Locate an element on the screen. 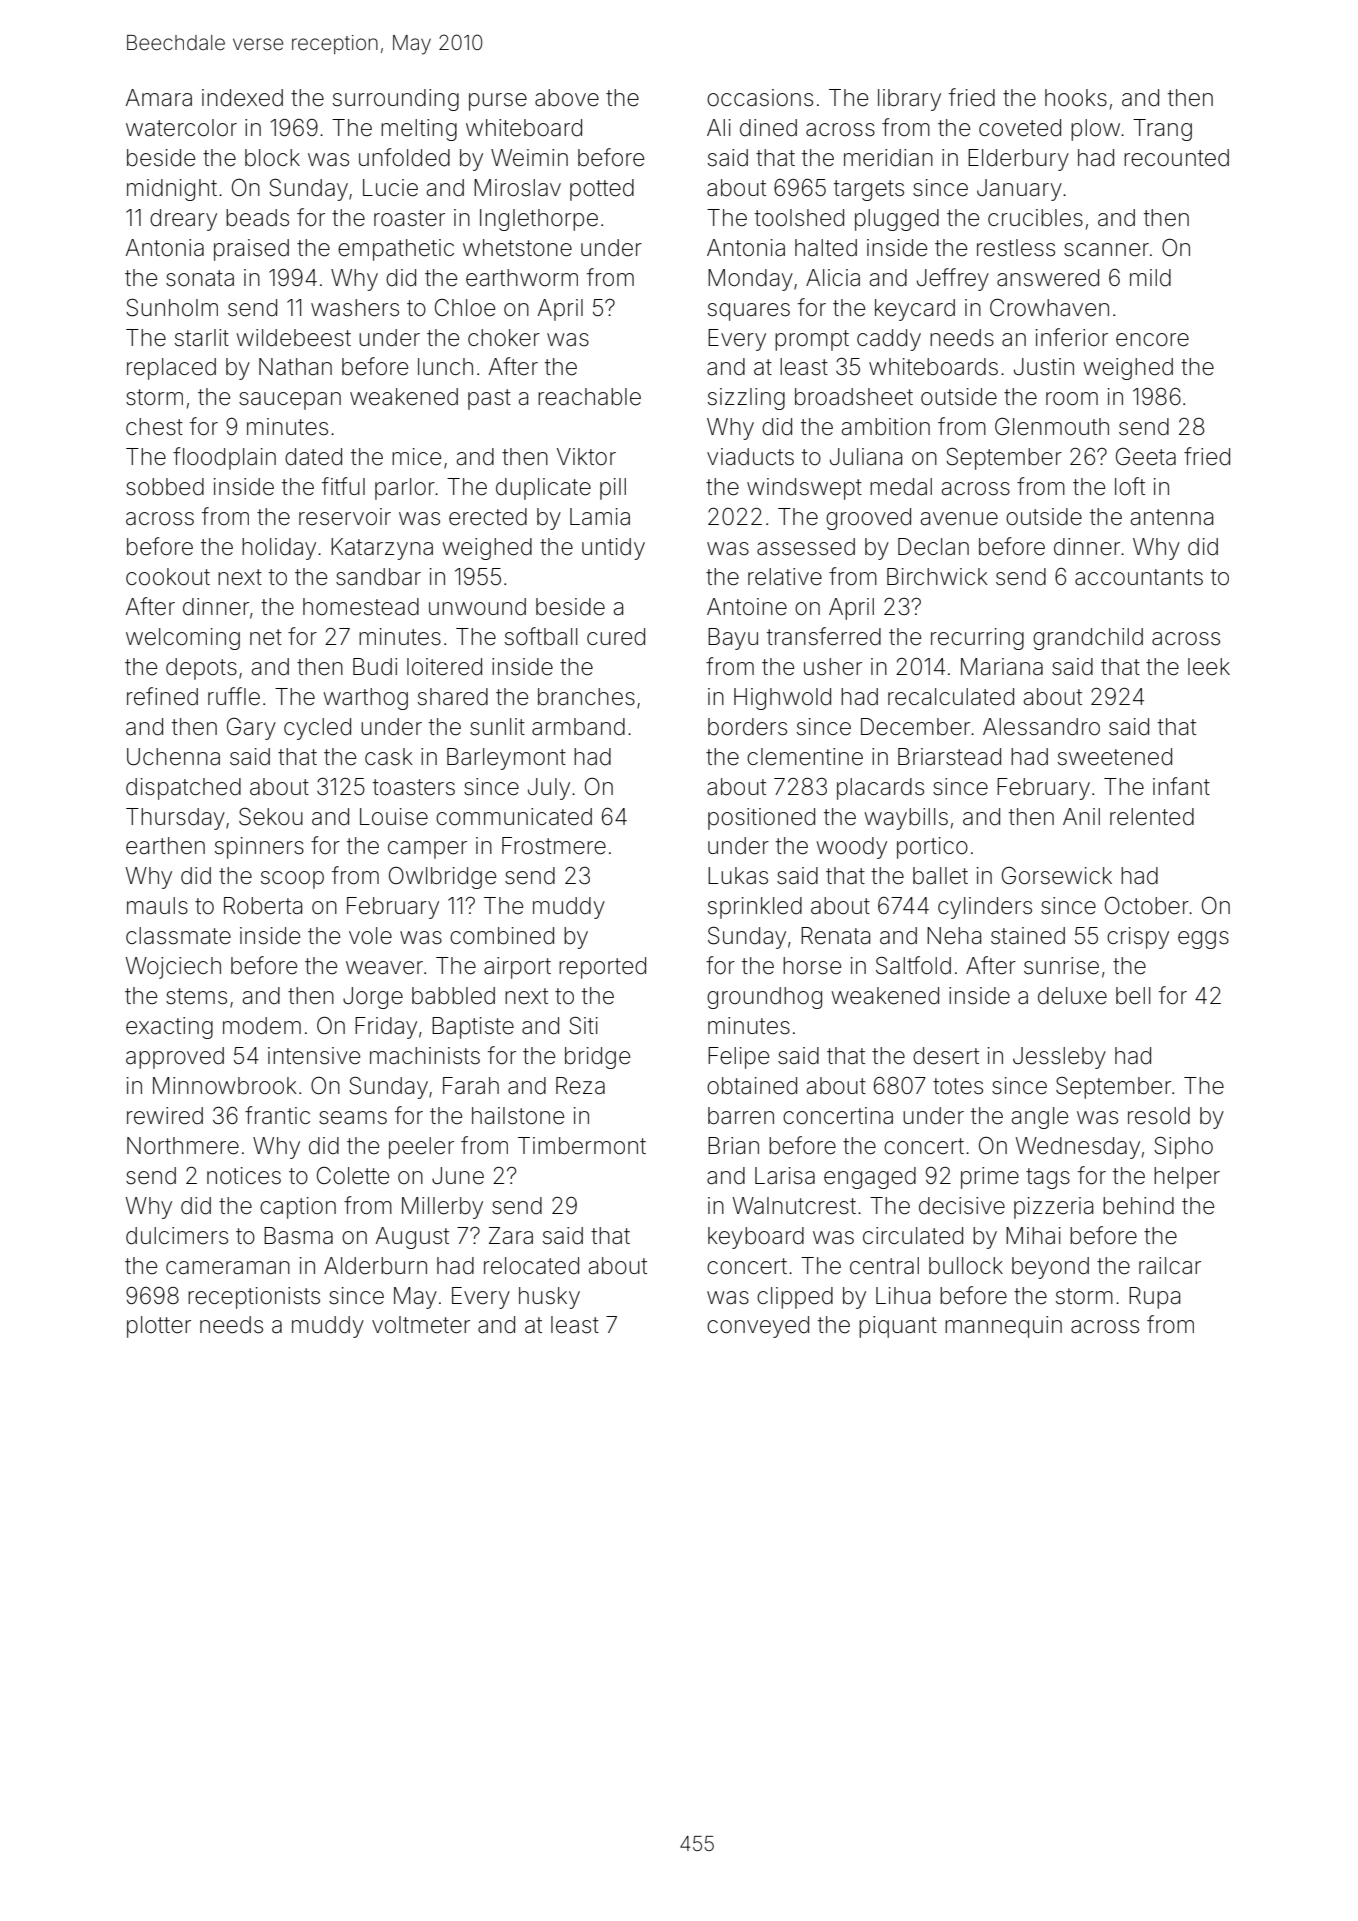 This screenshot has width=1358, height=1921. cookout is located at coordinates (168, 577).
